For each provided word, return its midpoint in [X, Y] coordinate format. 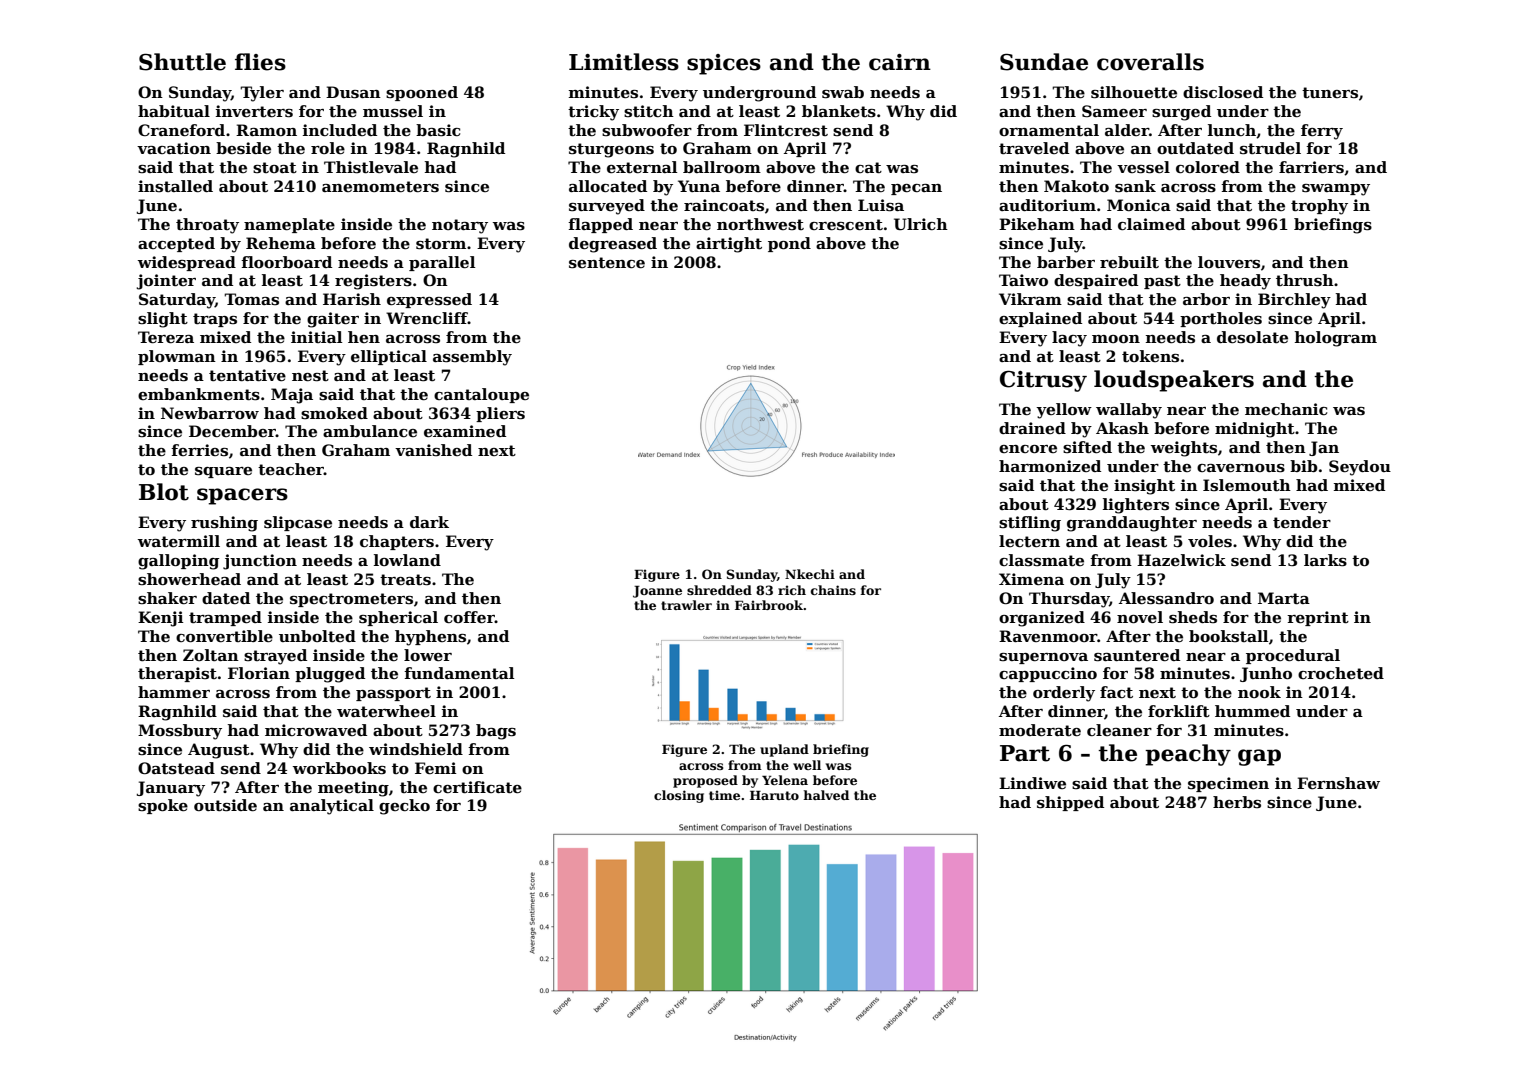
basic [438, 130]
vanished [433, 450]
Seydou [1360, 468]
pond [789, 244]
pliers [500, 414]
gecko [404, 807]
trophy [1319, 207]
